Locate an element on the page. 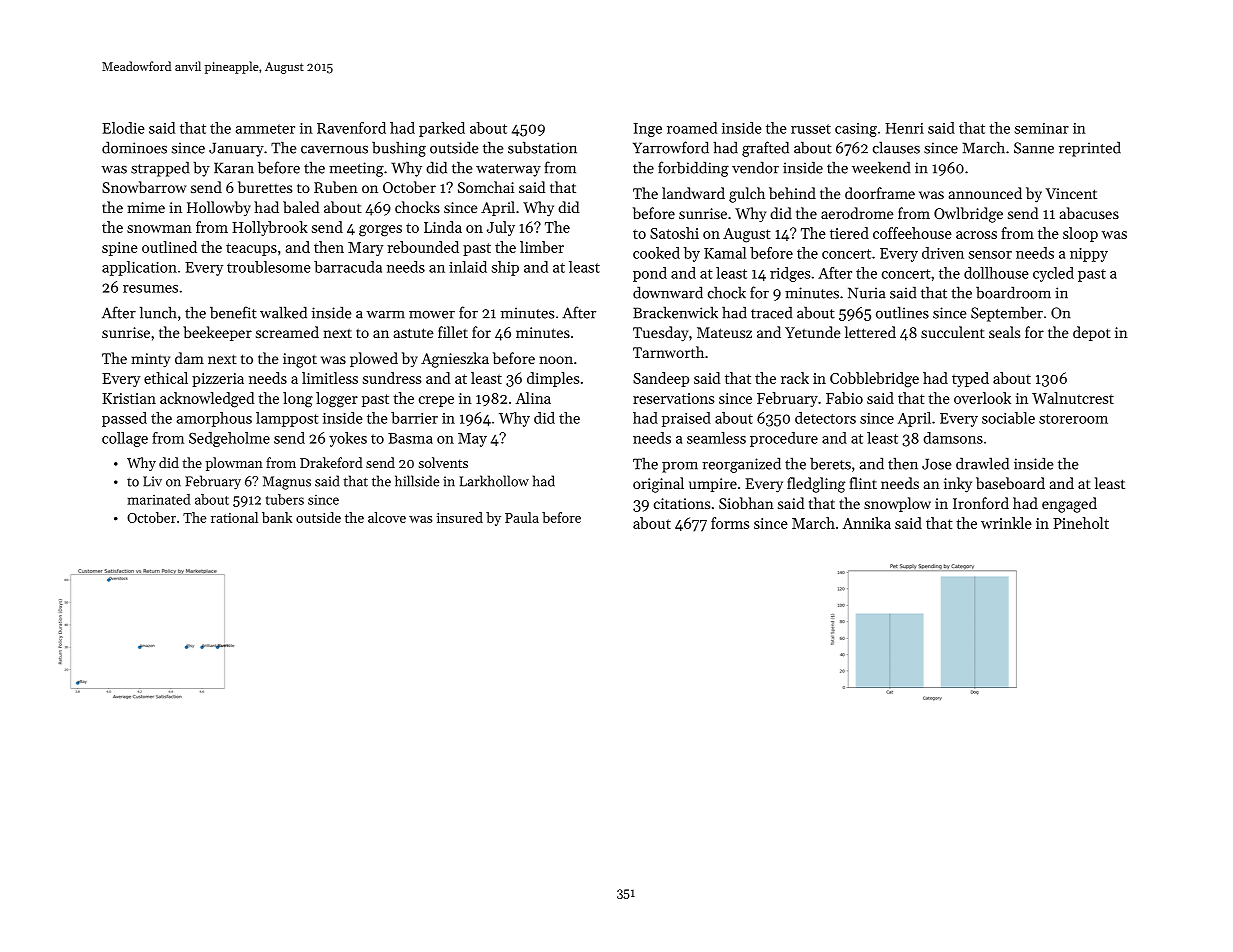 The width and height of the image is (1233, 952). Henri is located at coordinates (904, 128).
